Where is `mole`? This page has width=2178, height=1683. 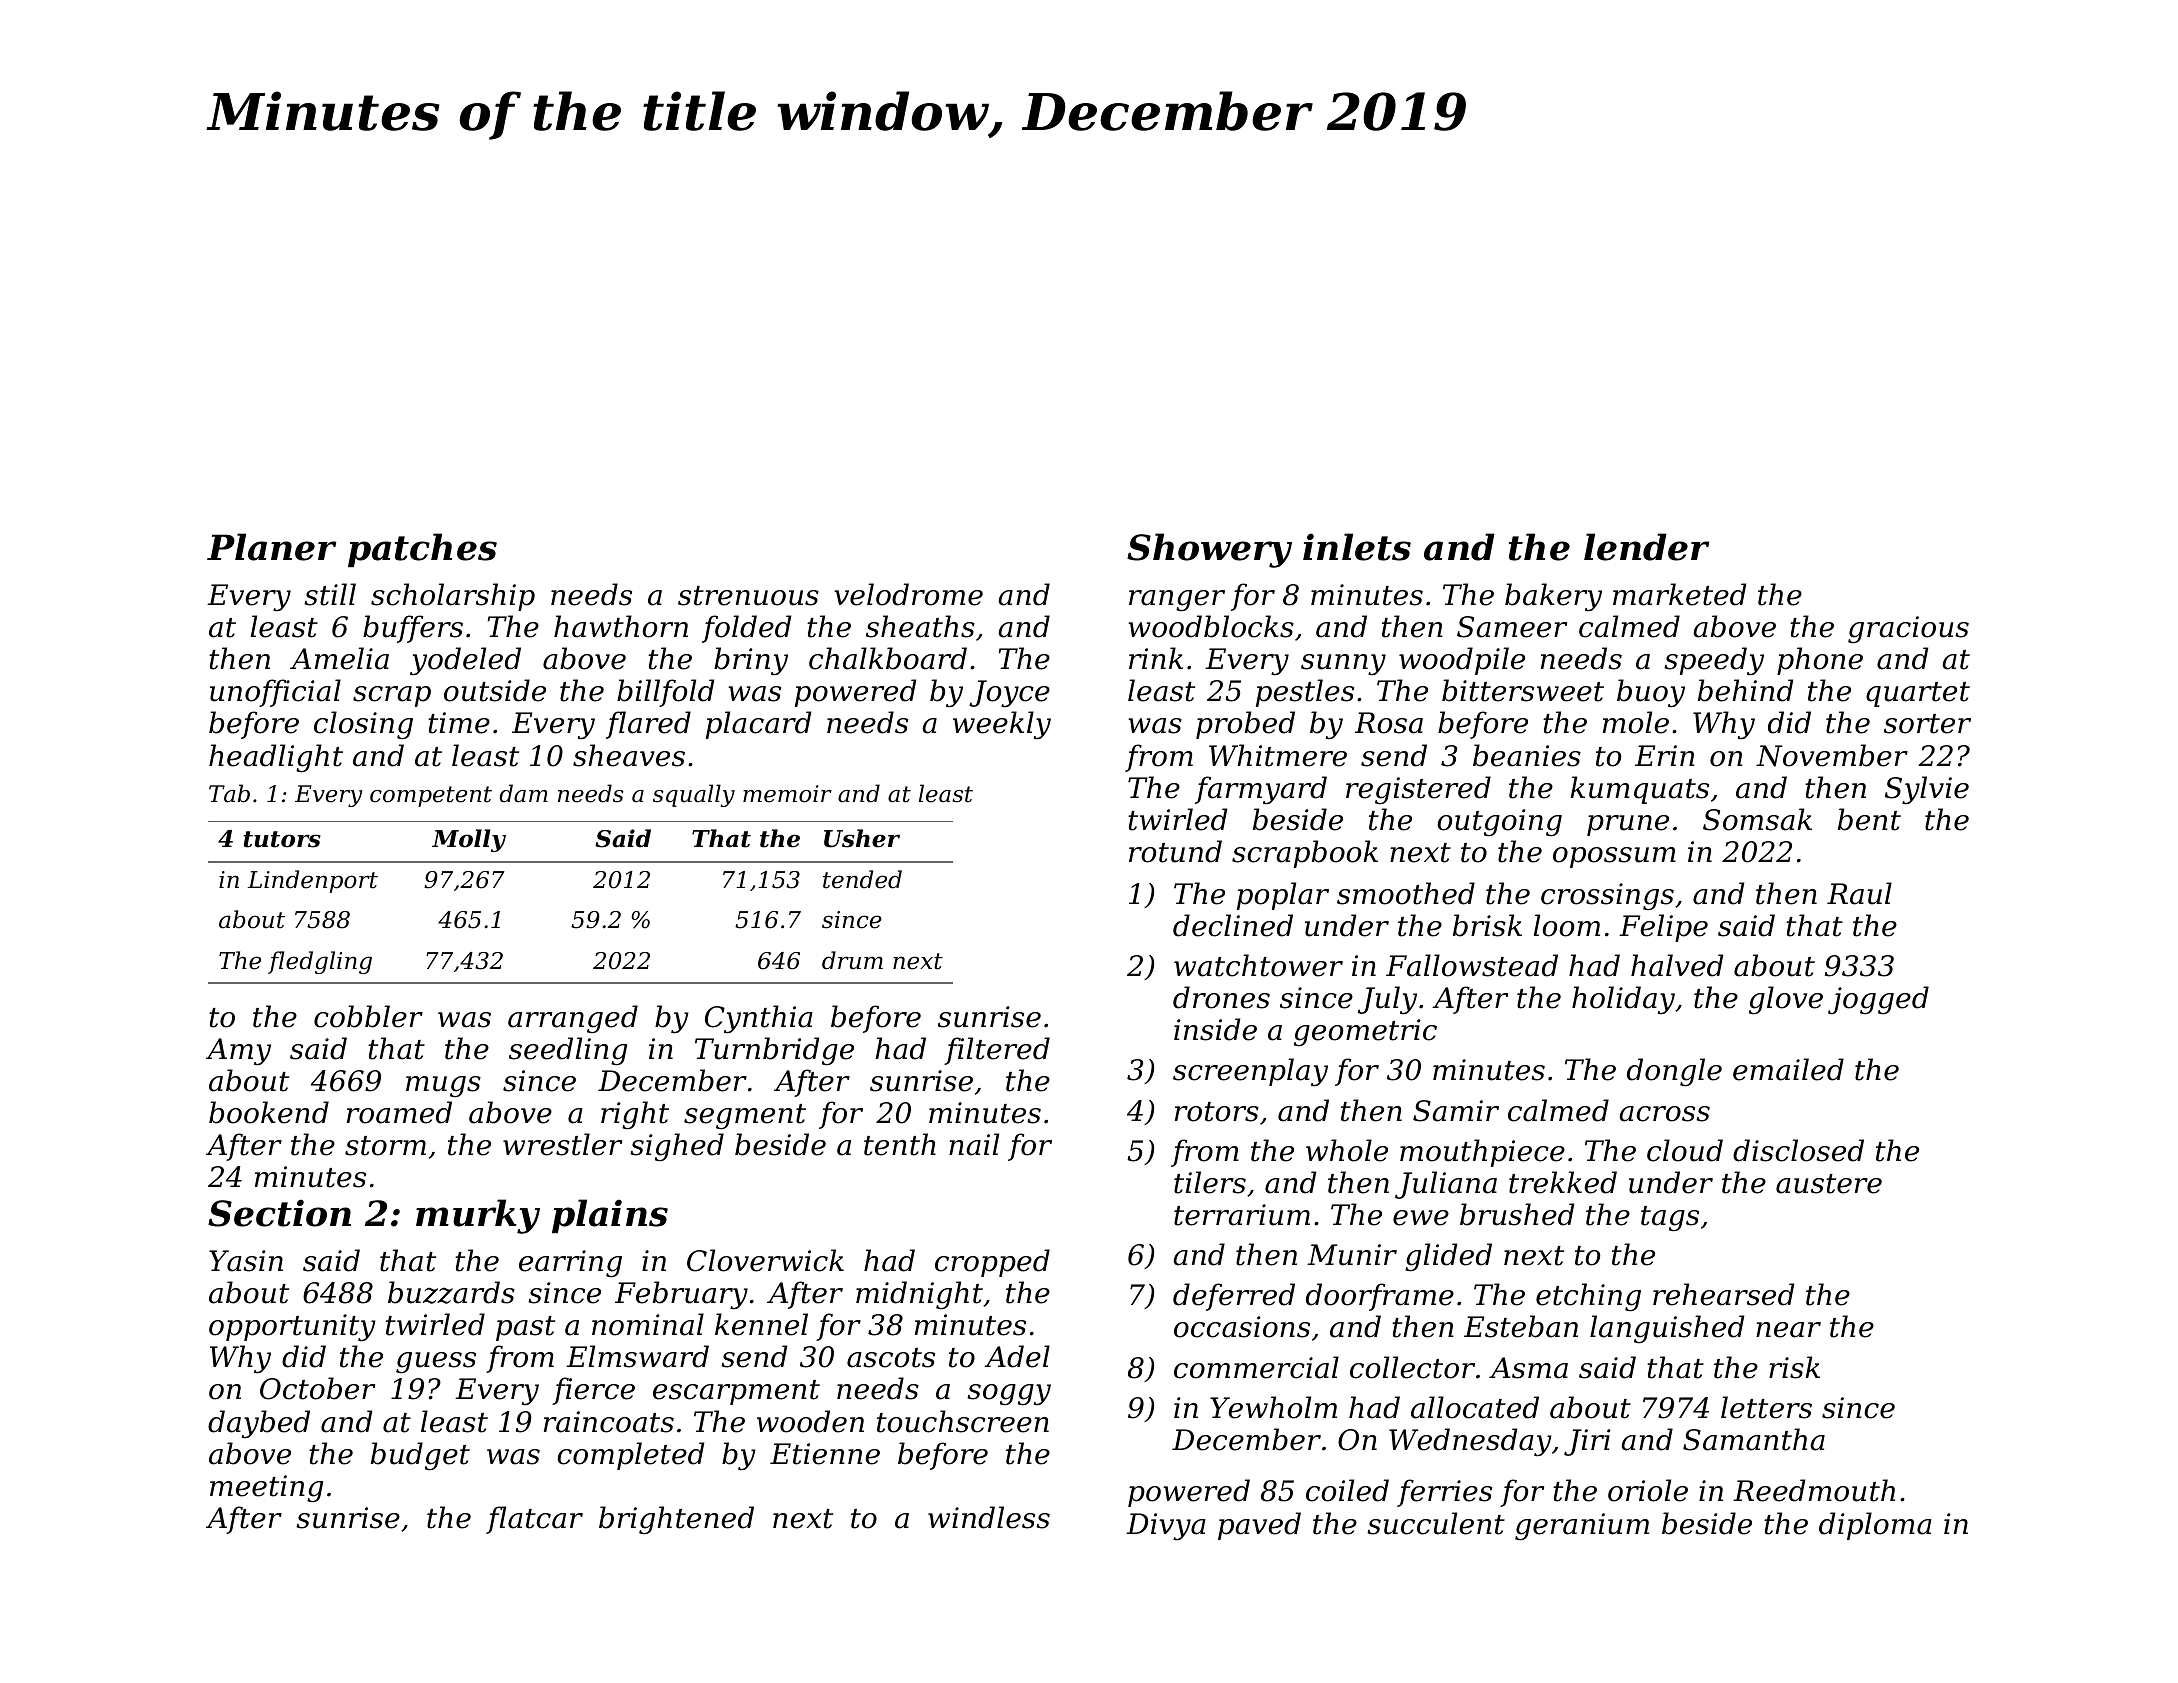
mole is located at coordinates (1636, 722).
